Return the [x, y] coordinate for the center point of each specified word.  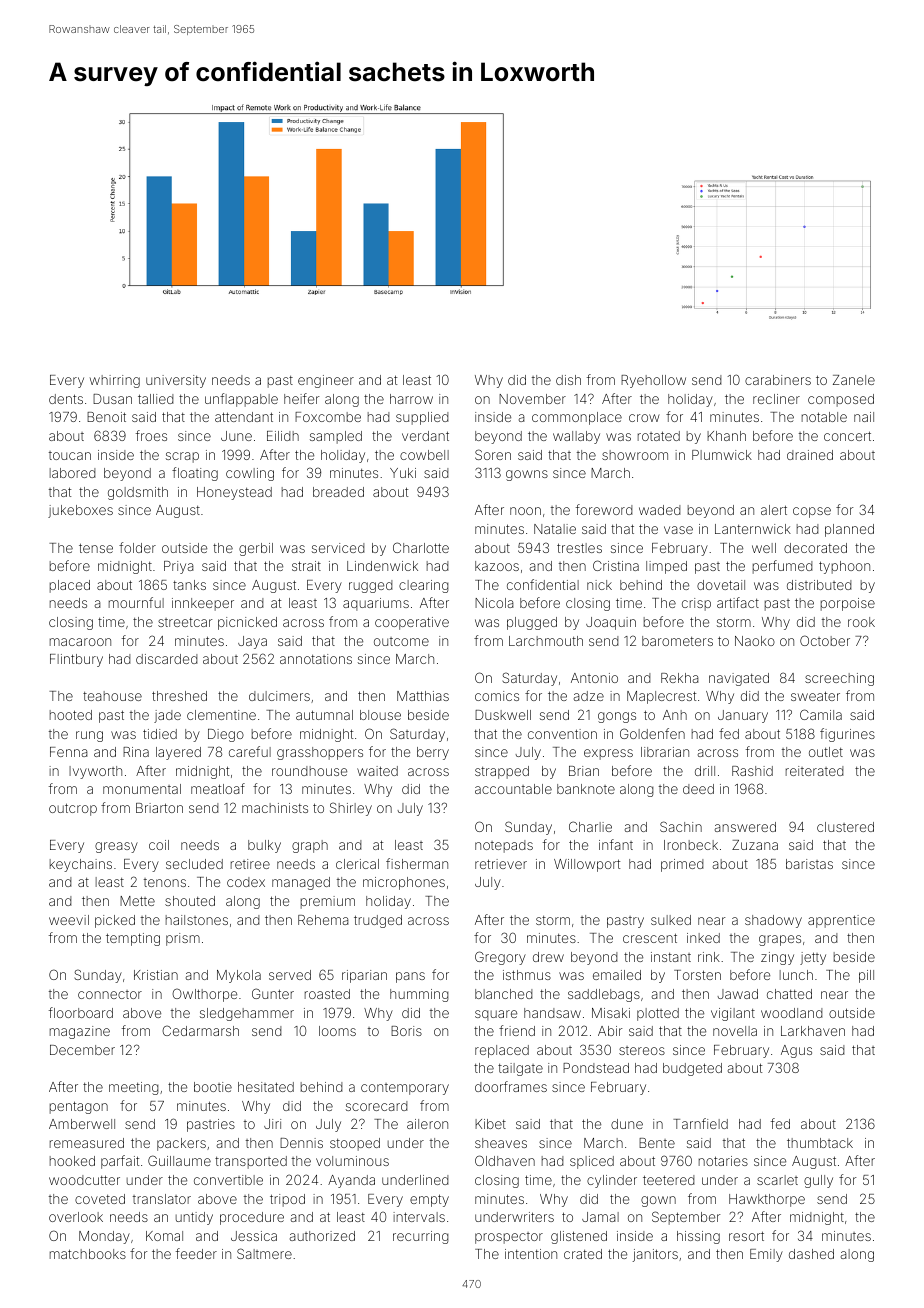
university [176, 381]
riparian [364, 976]
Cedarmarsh [200, 1030]
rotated [659, 436]
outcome [401, 641]
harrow [411, 399]
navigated [739, 679]
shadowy [773, 921]
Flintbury [76, 660]
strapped [502, 772]
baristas [809, 864]
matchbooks [88, 1254]
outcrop [73, 809]
